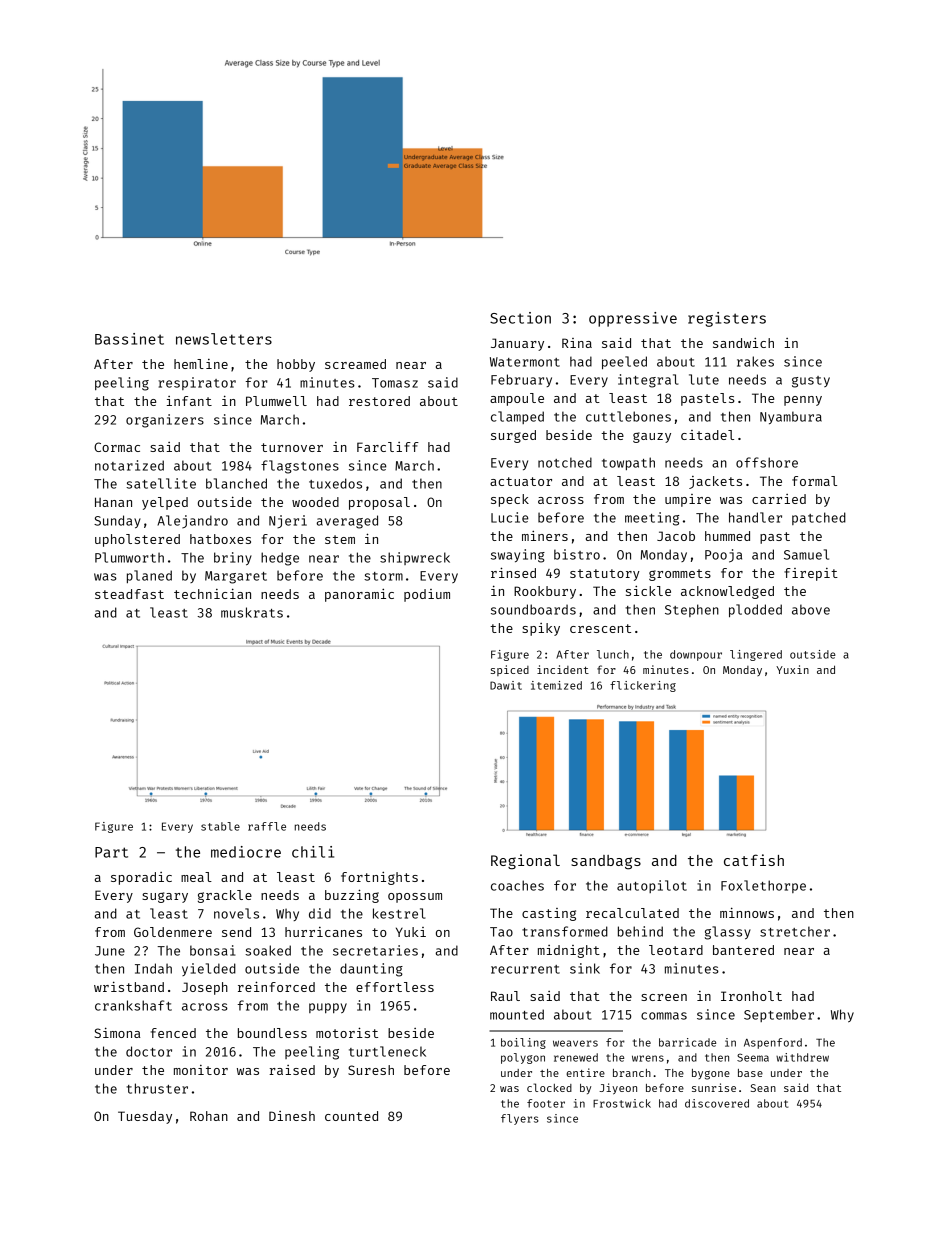 This screenshot has width=952, height=1233. I want to click on Goldenmere, so click(173, 932).
